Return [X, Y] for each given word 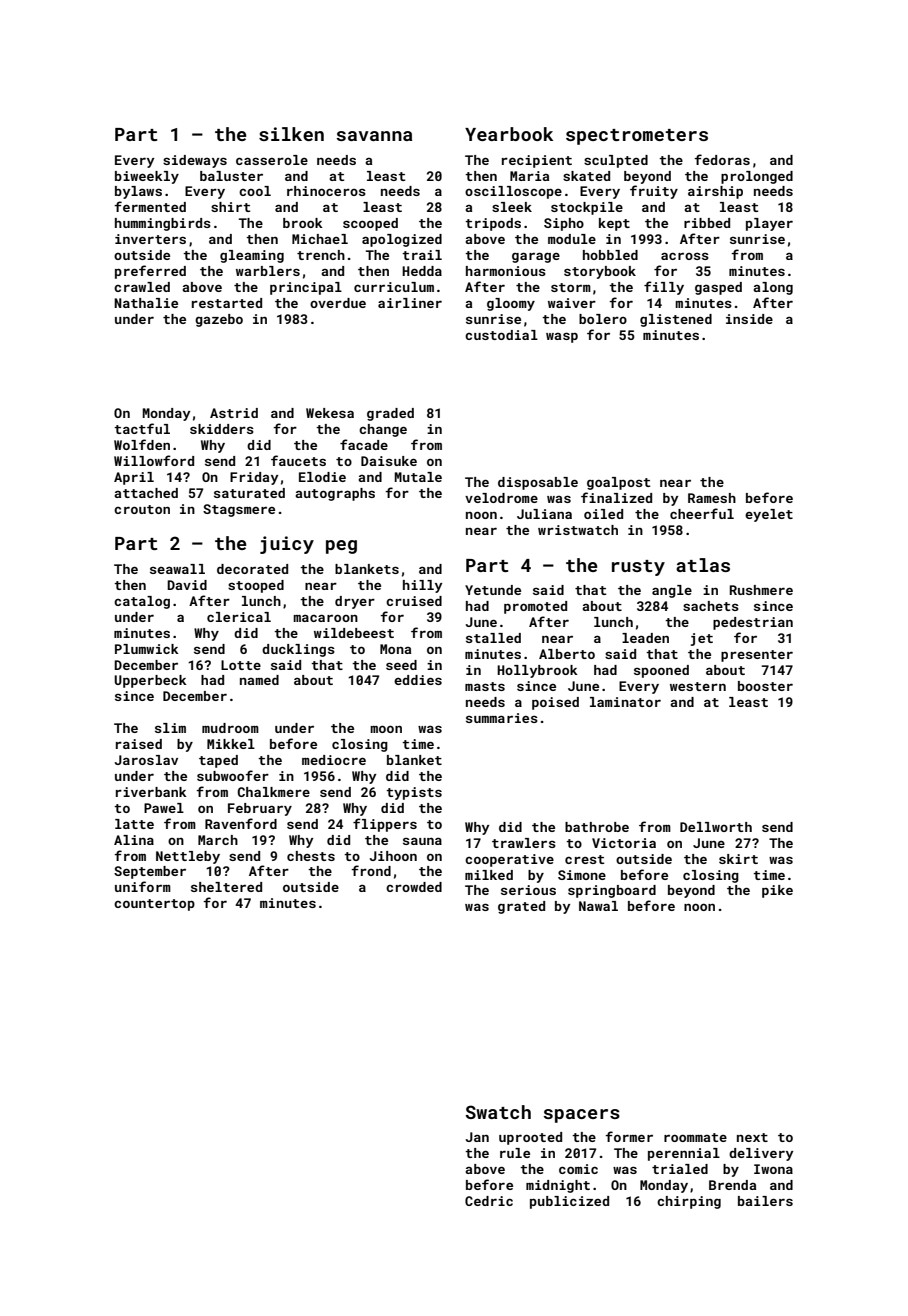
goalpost [618, 483]
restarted [227, 303]
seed [401, 665]
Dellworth [716, 827]
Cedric [489, 1201]
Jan [477, 1137]
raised [139, 744]
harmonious [506, 271]
